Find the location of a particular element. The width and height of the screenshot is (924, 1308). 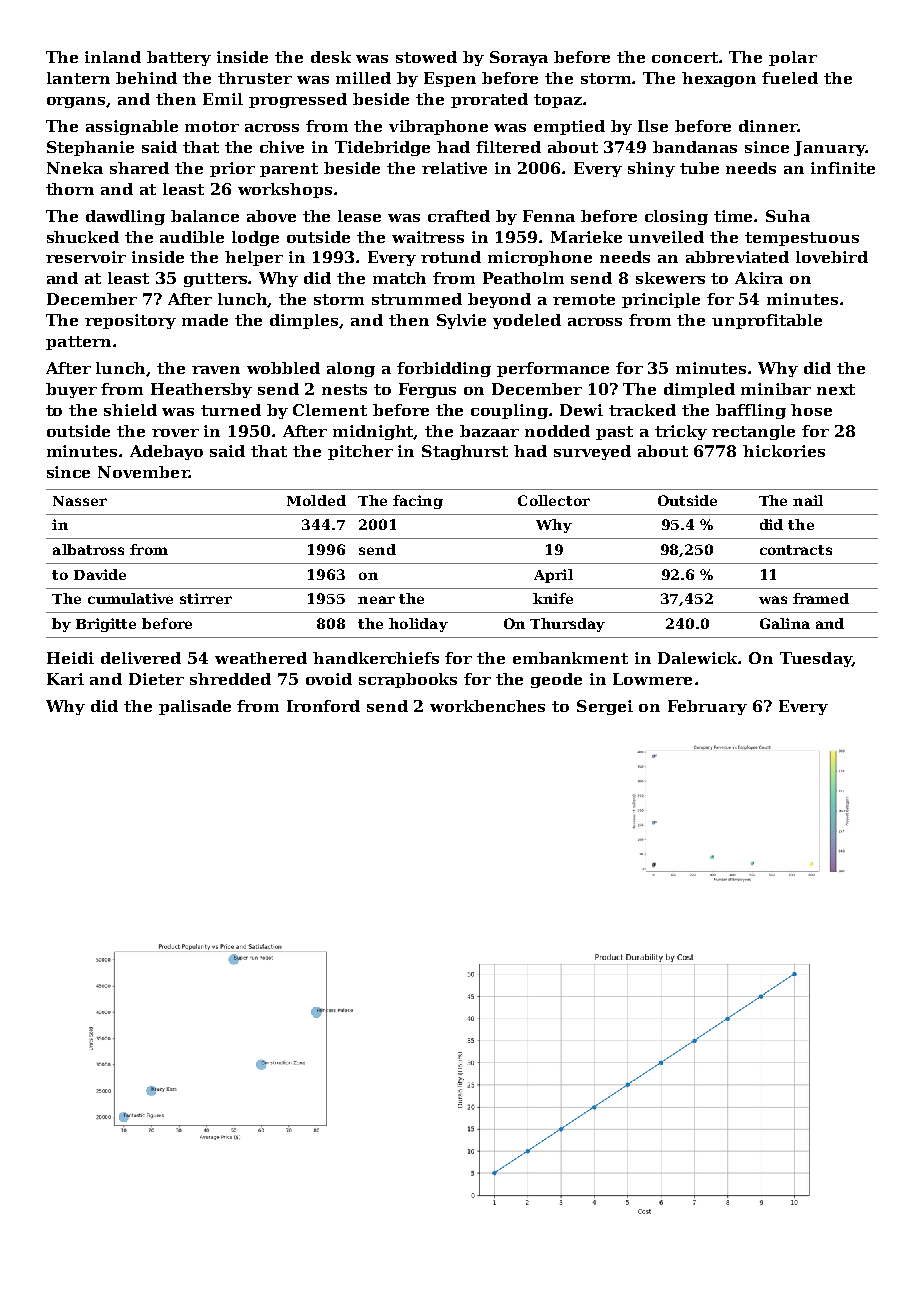

rectangle is located at coordinates (753, 432).
